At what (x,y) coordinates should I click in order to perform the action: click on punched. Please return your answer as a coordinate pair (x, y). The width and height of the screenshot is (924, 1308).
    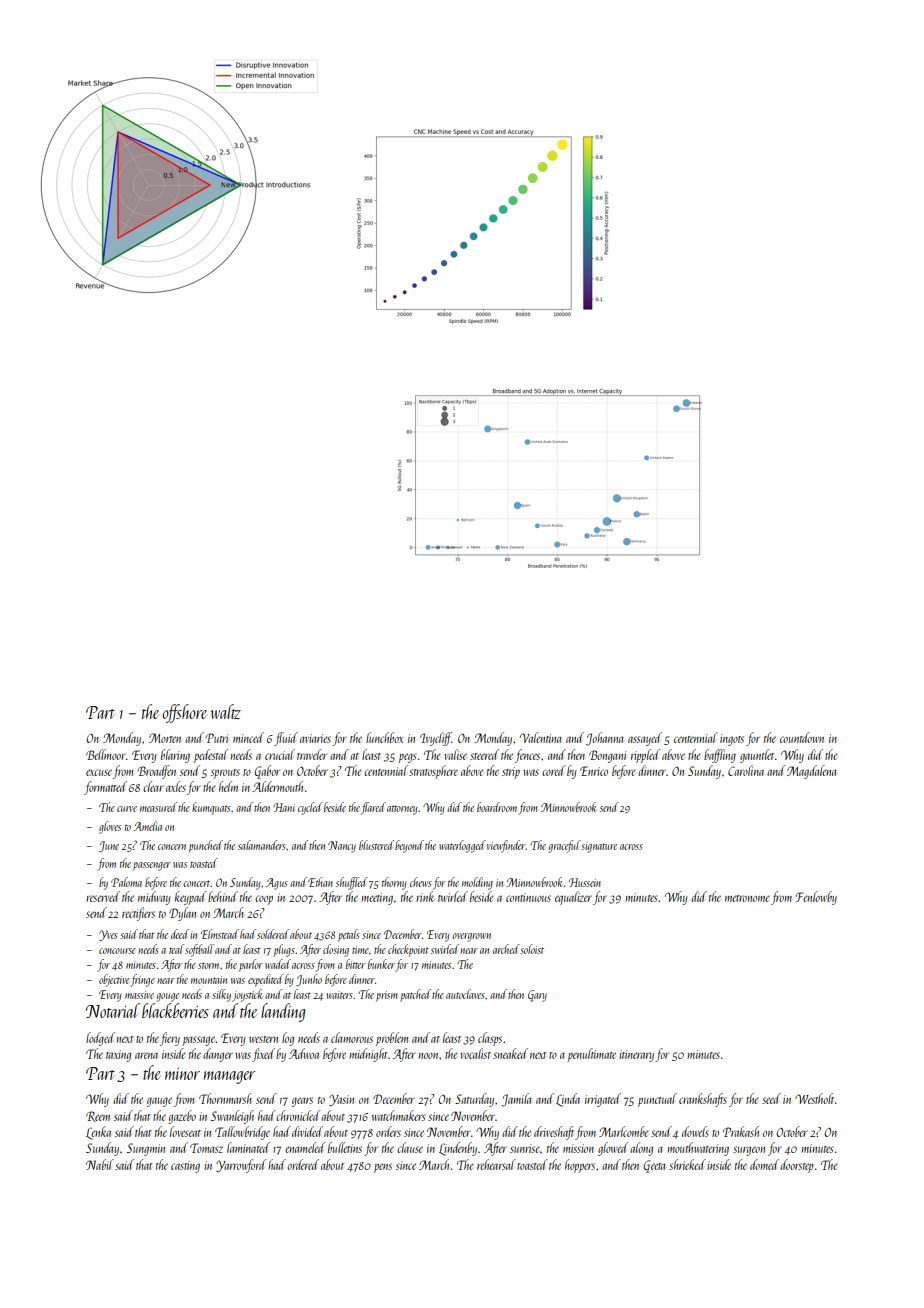
    Looking at the image, I should click on (205, 846).
